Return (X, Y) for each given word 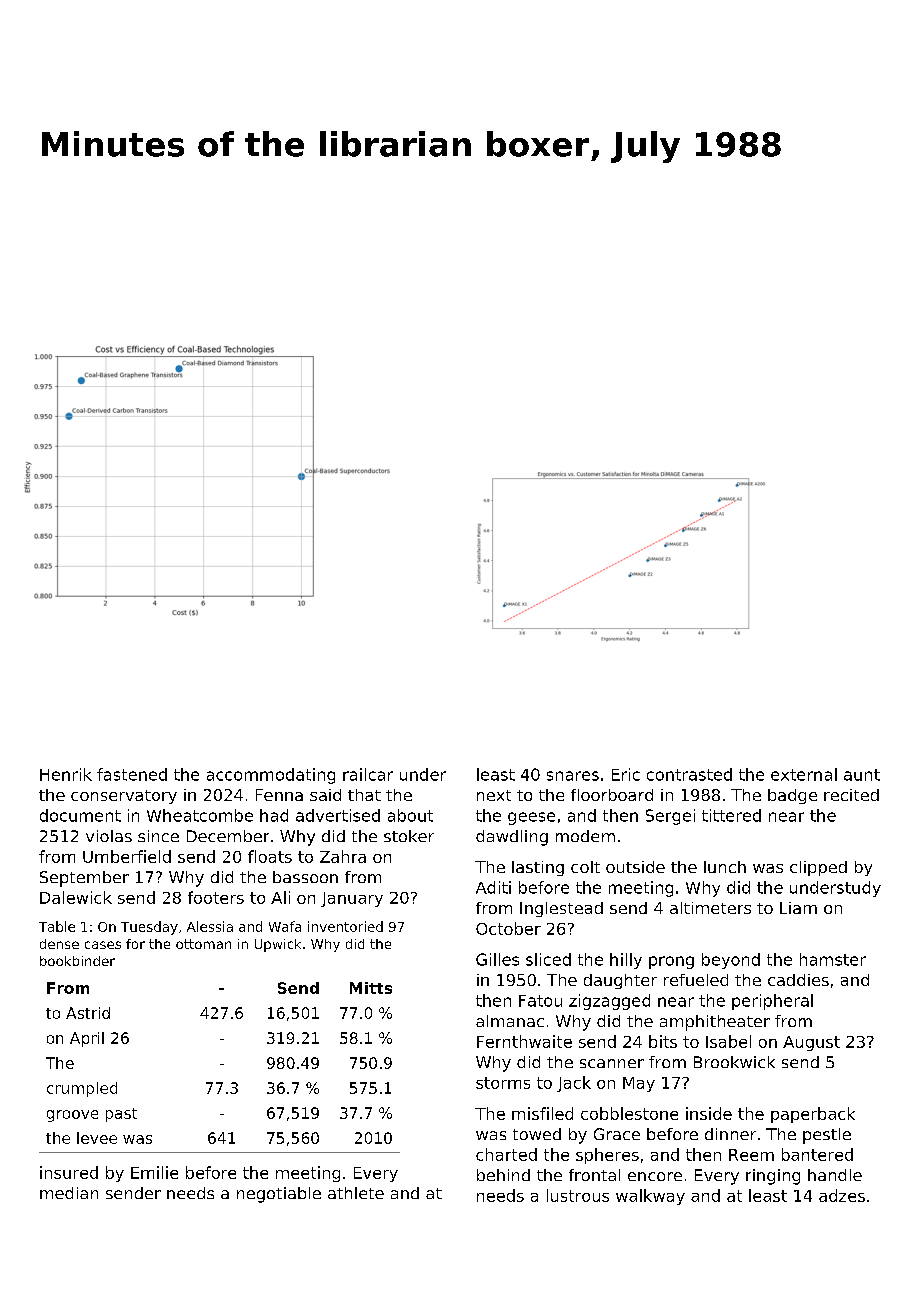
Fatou (540, 1001)
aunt (862, 775)
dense (59, 944)
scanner (612, 1063)
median (69, 1193)
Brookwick (734, 1062)
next (494, 795)
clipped (818, 868)
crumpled (82, 1089)
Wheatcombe (200, 815)
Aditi (493, 887)
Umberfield (127, 856)
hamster (833, 959)
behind (503, 1175)
